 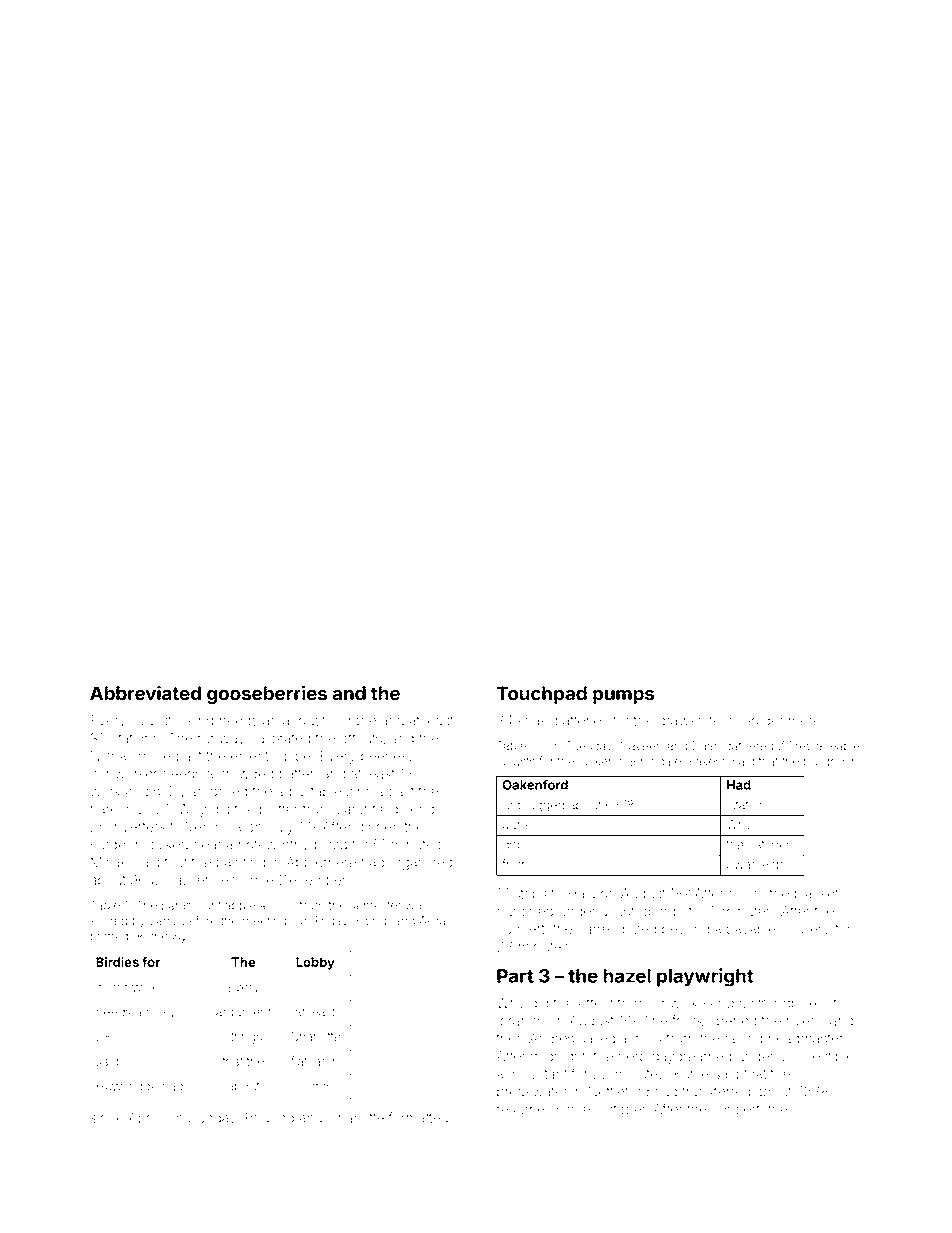 What do you see at coordinates (533, 720) in the image?
I see `khaki` at bounding box center [533, 720].
